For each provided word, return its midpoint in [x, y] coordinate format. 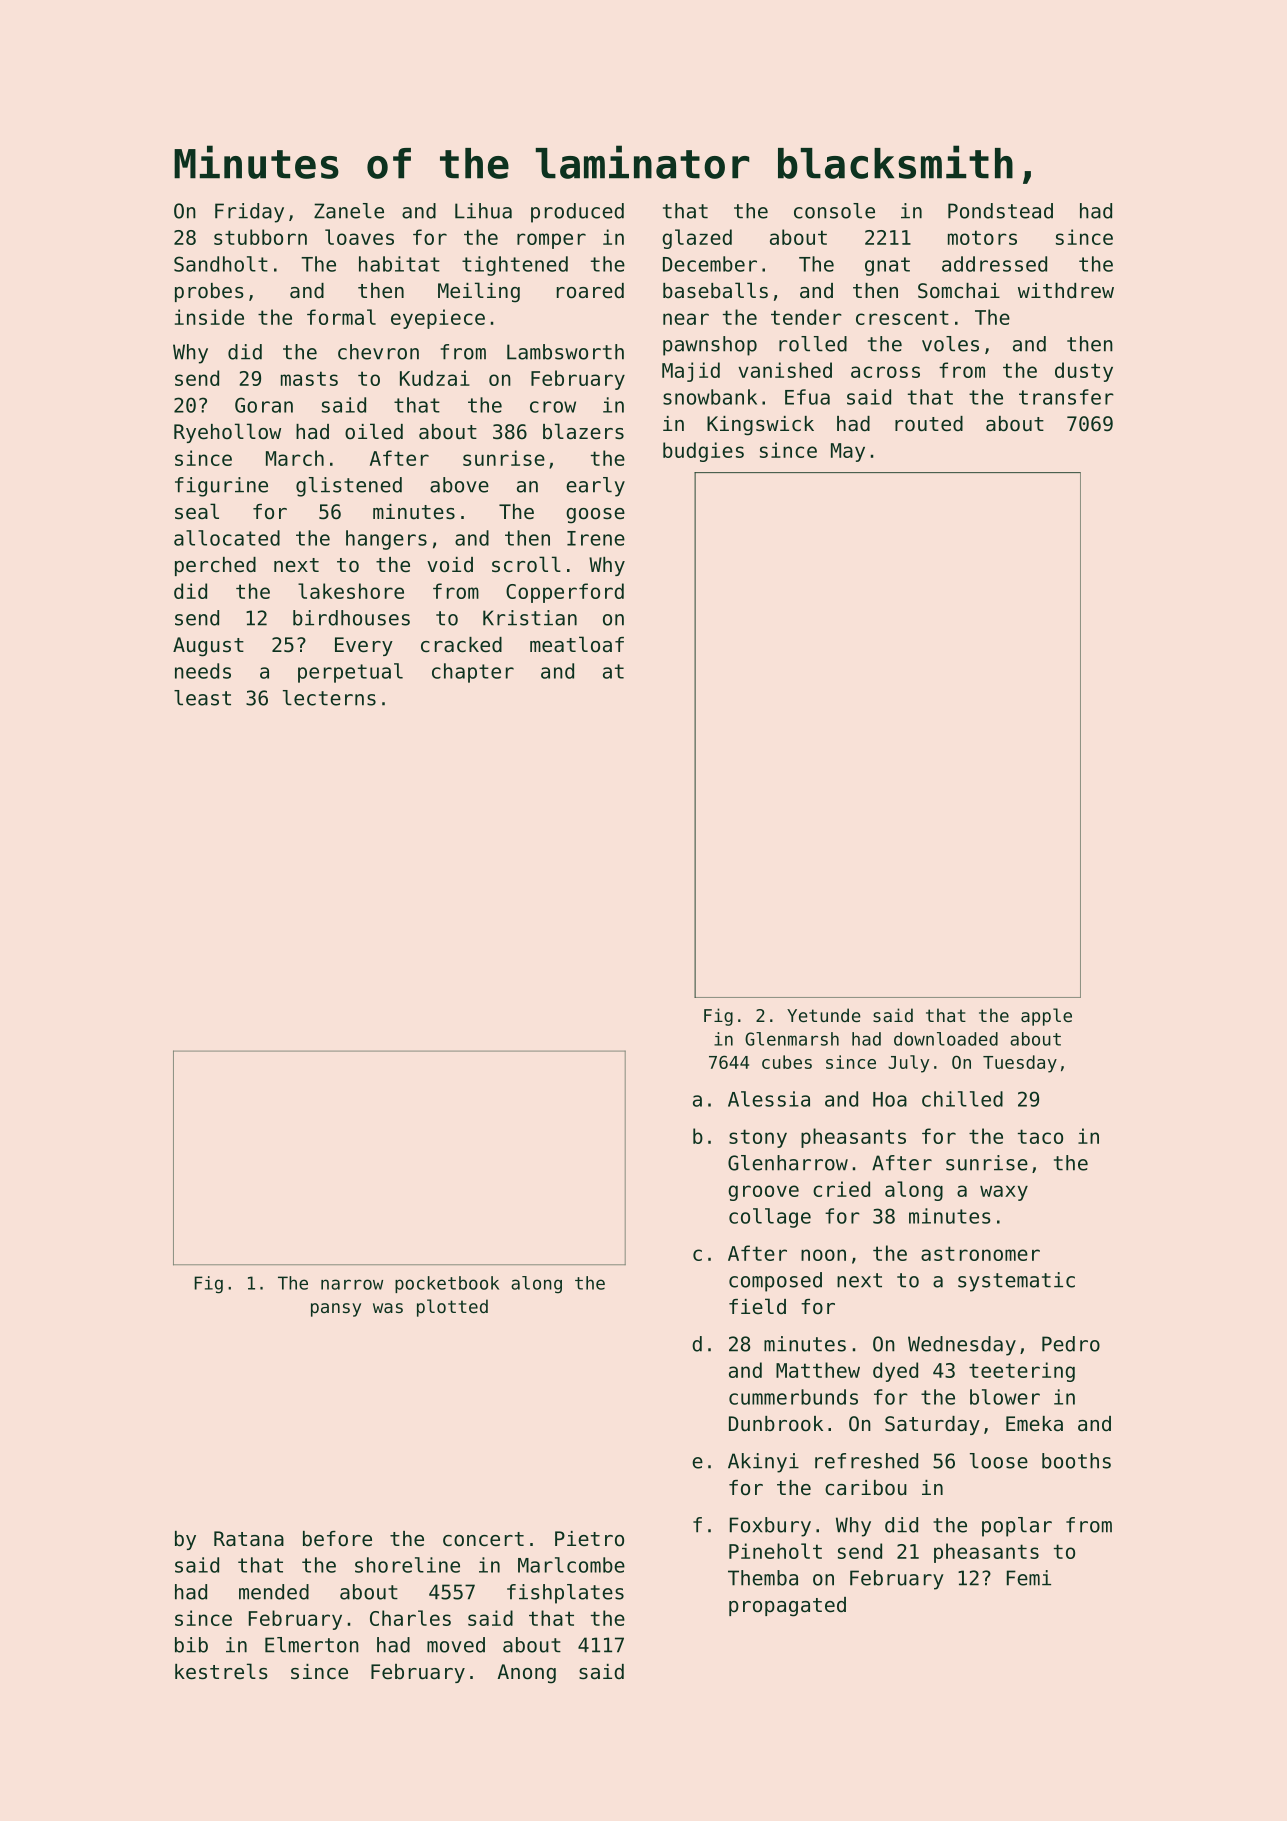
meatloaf [577, 644]
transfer [1066, 397]
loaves [359, 237]
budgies [703, 452]
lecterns [329, 698]
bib [191, 1645]
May [848, 452]
